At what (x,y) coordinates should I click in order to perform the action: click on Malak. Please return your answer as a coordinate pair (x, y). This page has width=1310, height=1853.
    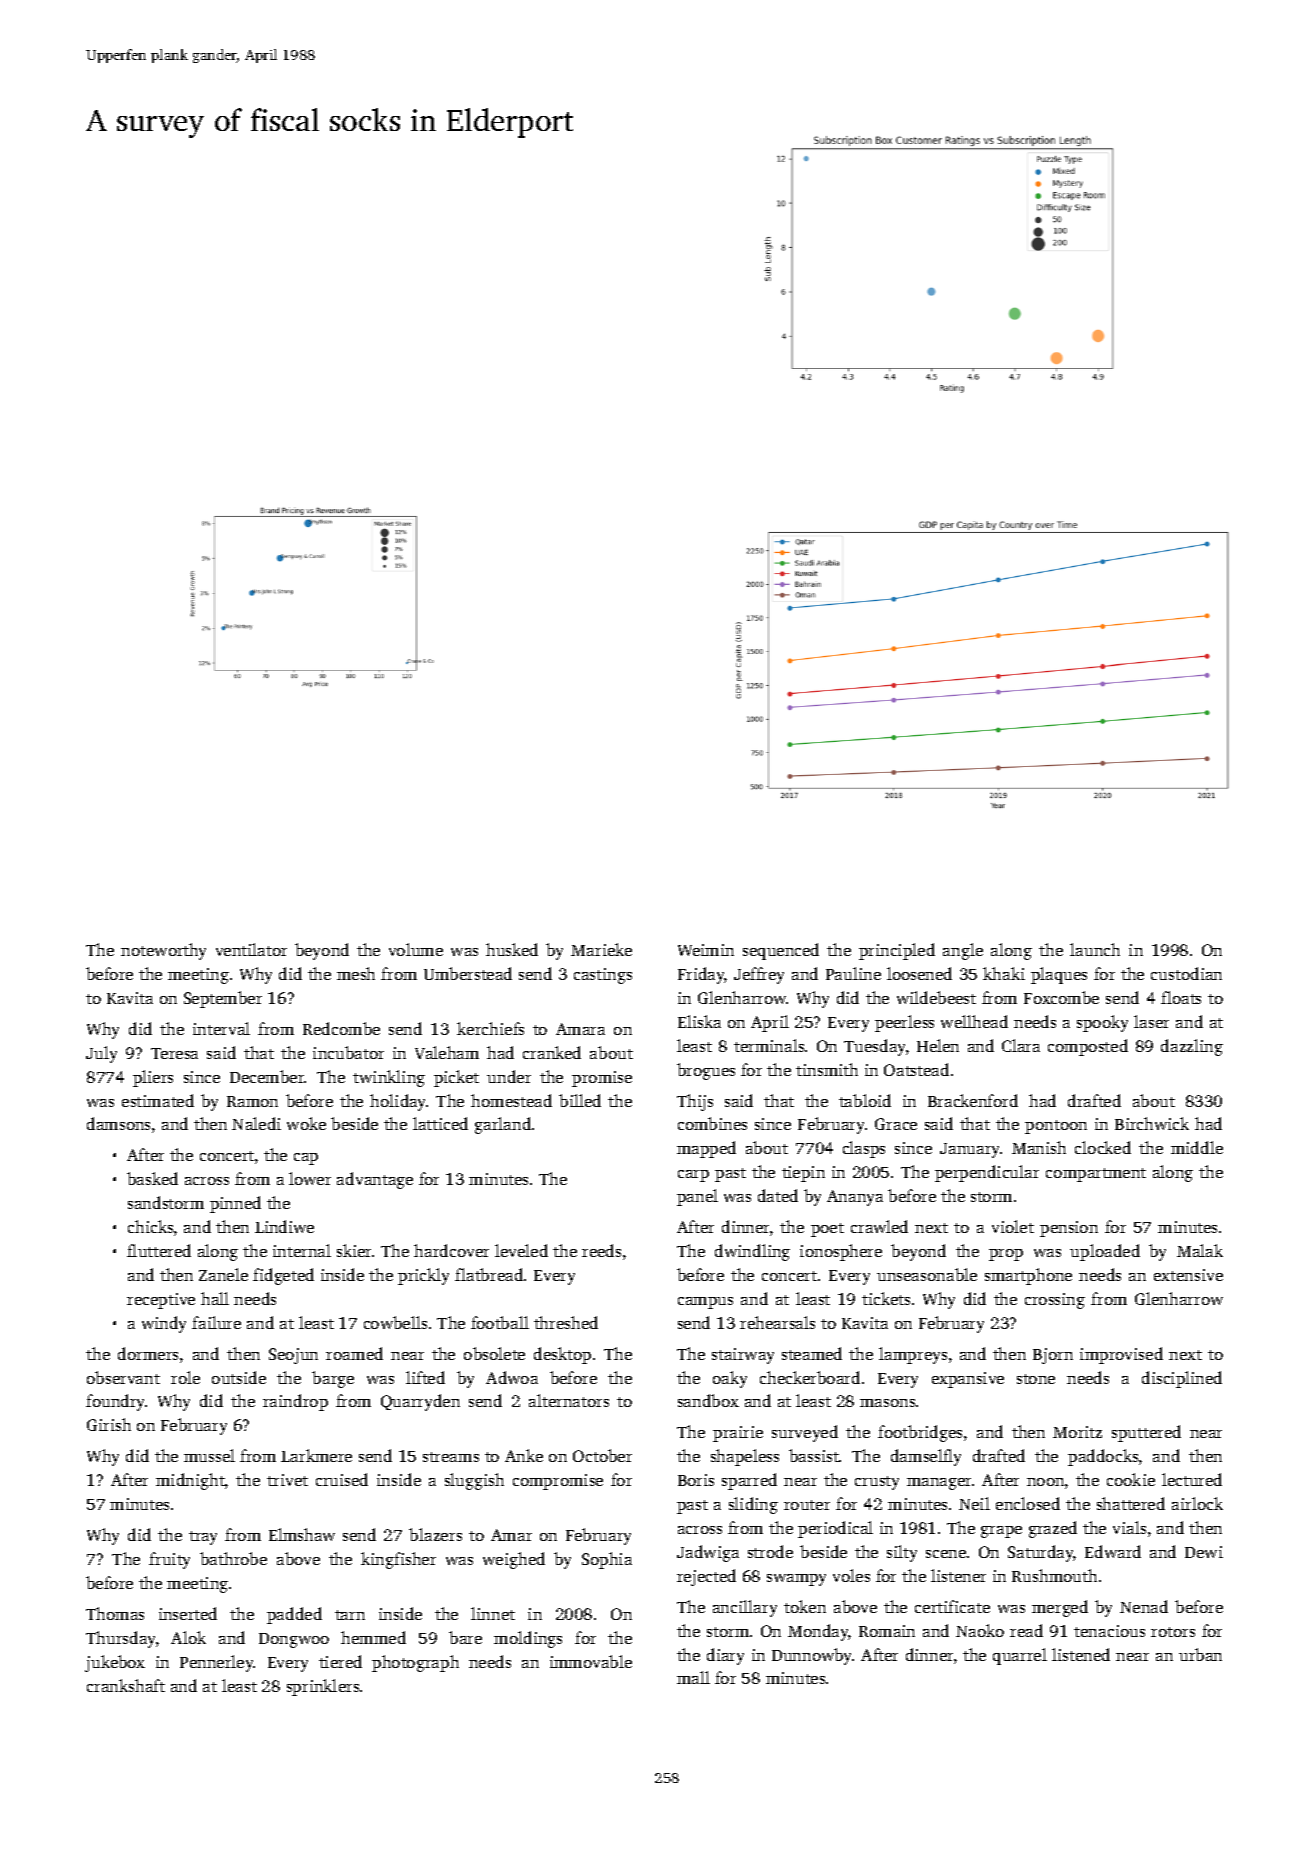
    Looking at the image, I should click on (1200, 1250).
